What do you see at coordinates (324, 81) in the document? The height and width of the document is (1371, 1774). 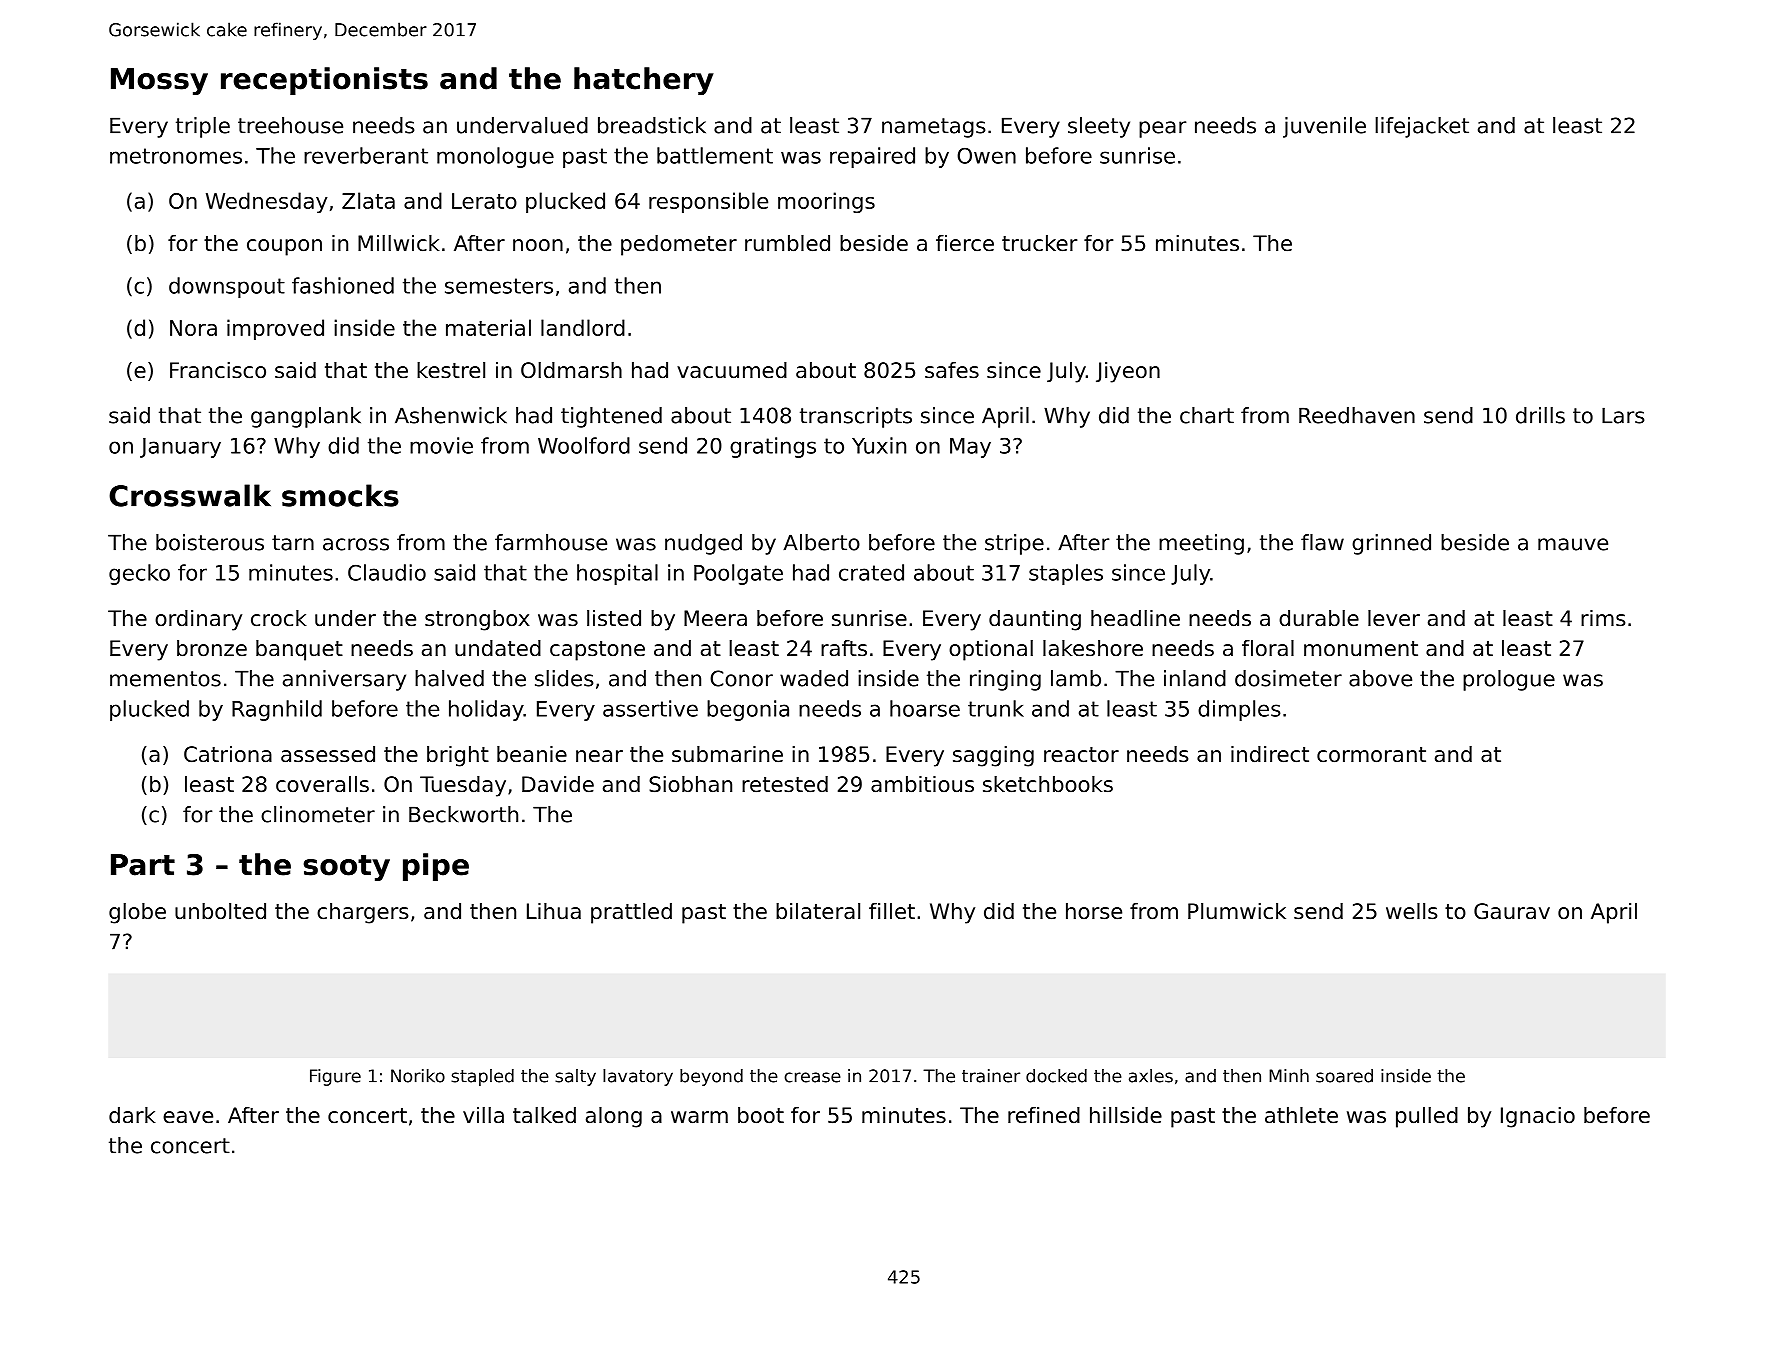 I see `receptionists` at bounding box center [324, 81].
